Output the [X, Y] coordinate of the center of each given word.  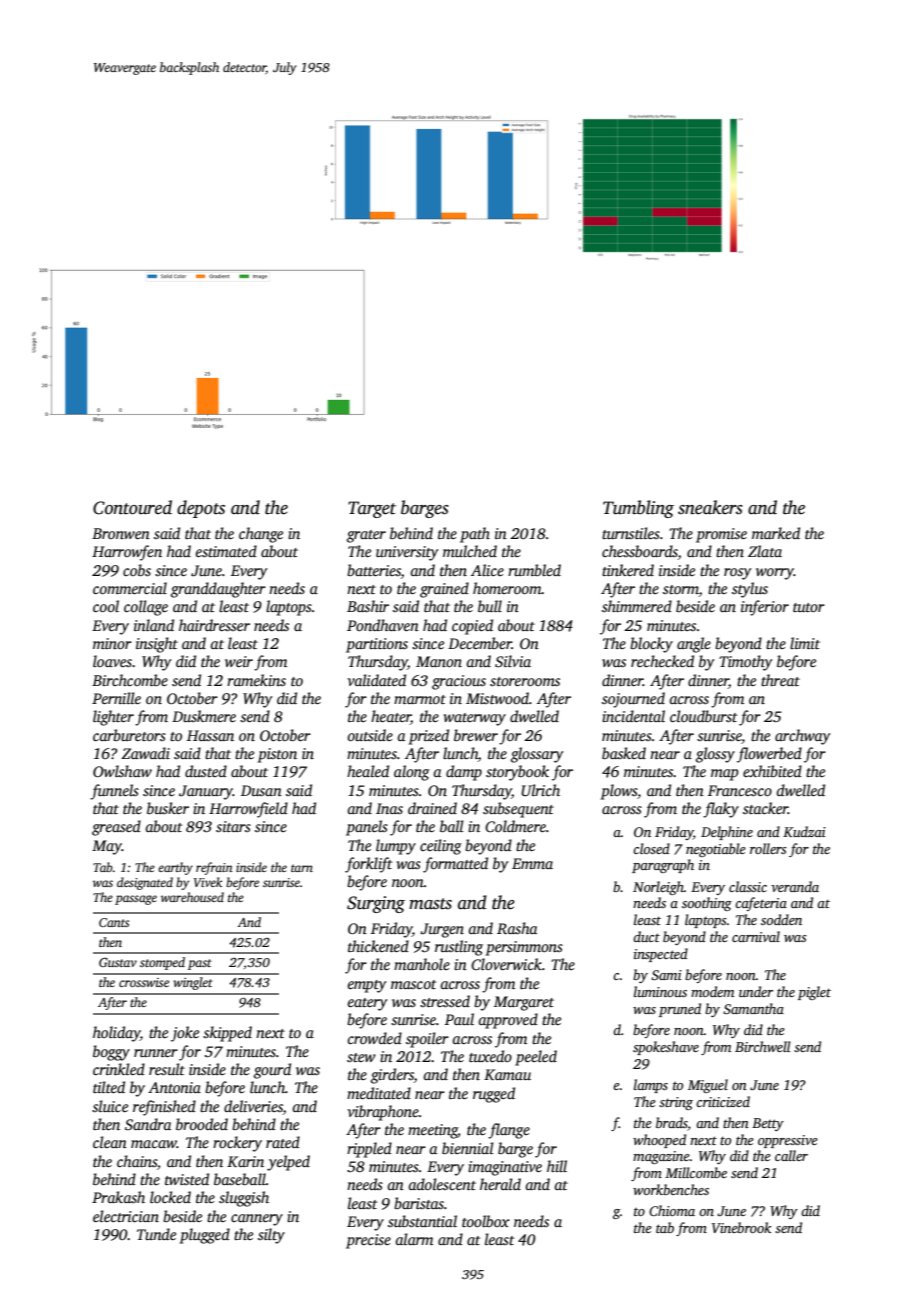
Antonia [174, 1087]
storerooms [525, 681]
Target [372, 509]
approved [508, 1021]
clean [110, 1142]
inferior [765, 608]
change [261, 535]
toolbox [486, 1221]
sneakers [710, 507]
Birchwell [763, 1046]
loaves [112, 661]
